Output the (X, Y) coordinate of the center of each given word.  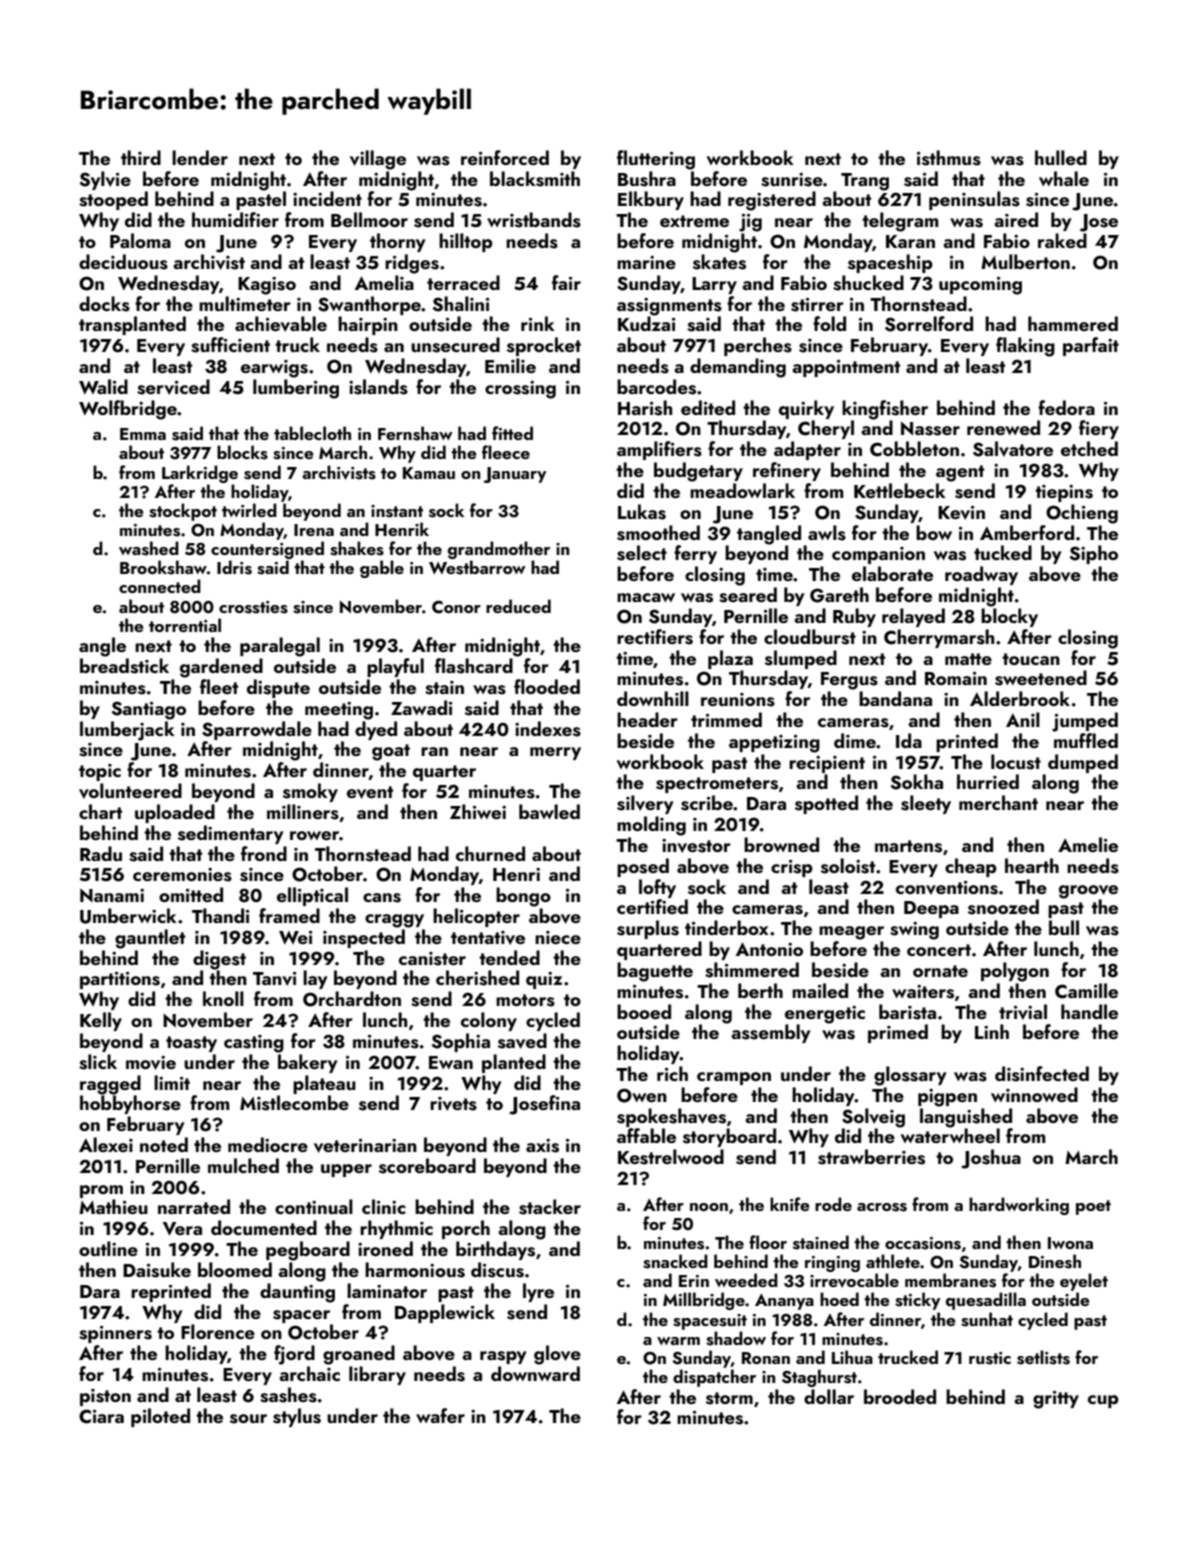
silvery (645, 804)
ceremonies (182, 875)
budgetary (698, 472)
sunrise (792, 180)
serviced (173, 387)
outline (108, 1248)
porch (466, 1229)
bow (934, 532)
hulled (1061, 157)
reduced (518, 606)
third (141, 157)
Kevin (961, 513)
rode (833, 1204)
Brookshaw (163, 567)
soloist (848, 866)
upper (346, 1170)
